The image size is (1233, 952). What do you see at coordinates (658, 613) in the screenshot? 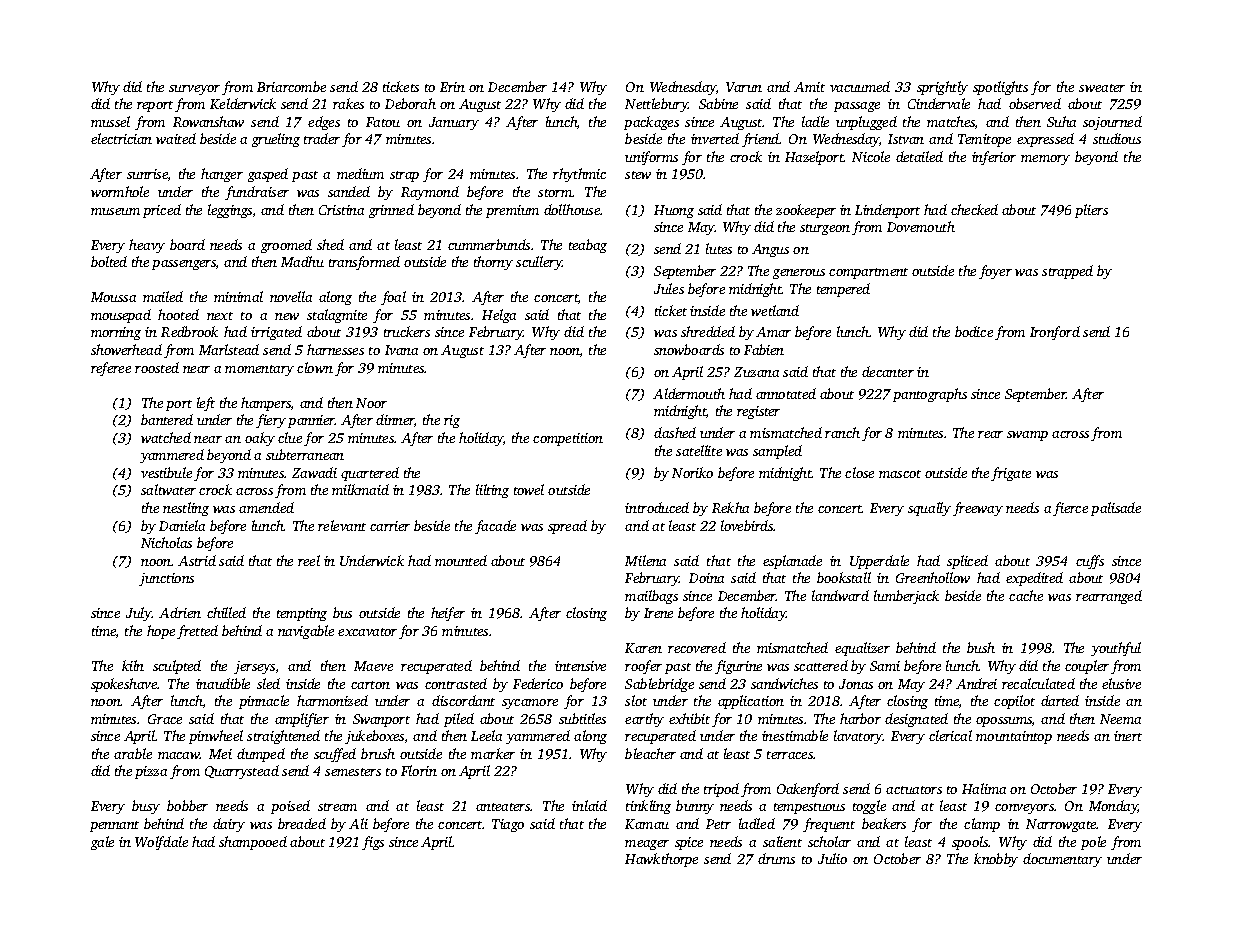
I see `Irene` at bounding box center [658, 613].
